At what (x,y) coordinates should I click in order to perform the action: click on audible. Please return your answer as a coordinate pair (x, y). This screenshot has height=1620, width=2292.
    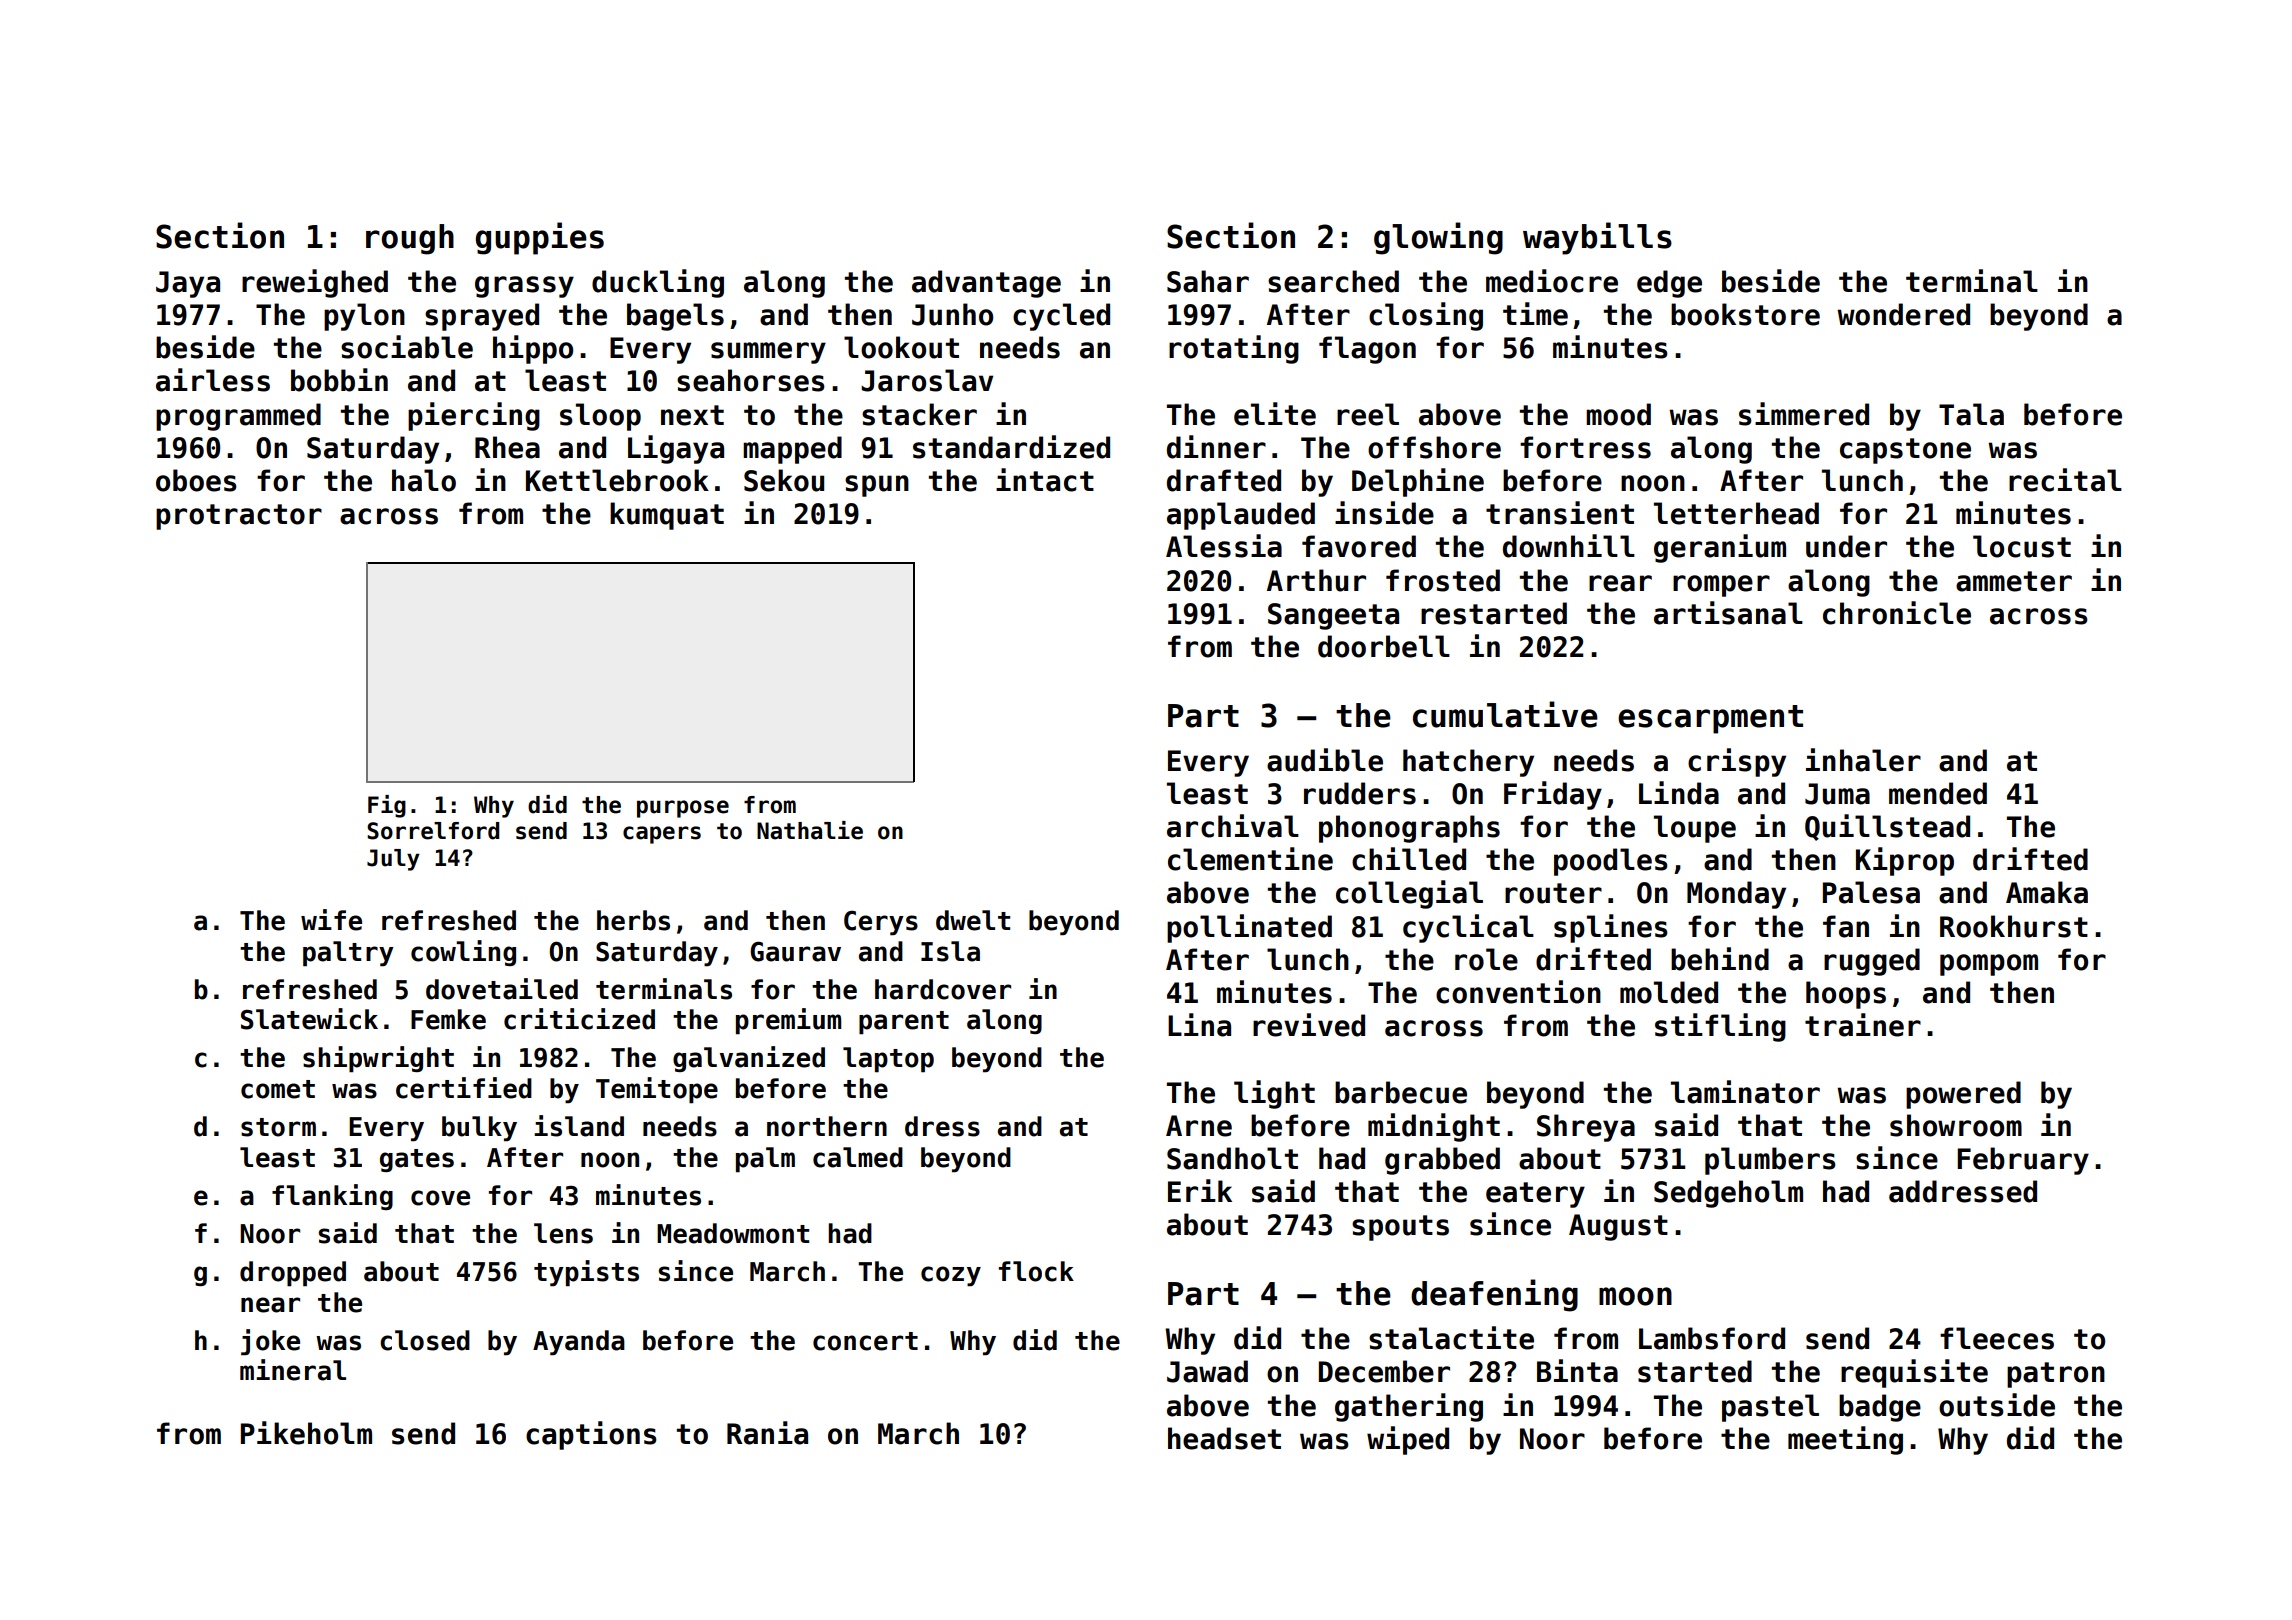
    Looking at the image, I should click on (1325, 760).
